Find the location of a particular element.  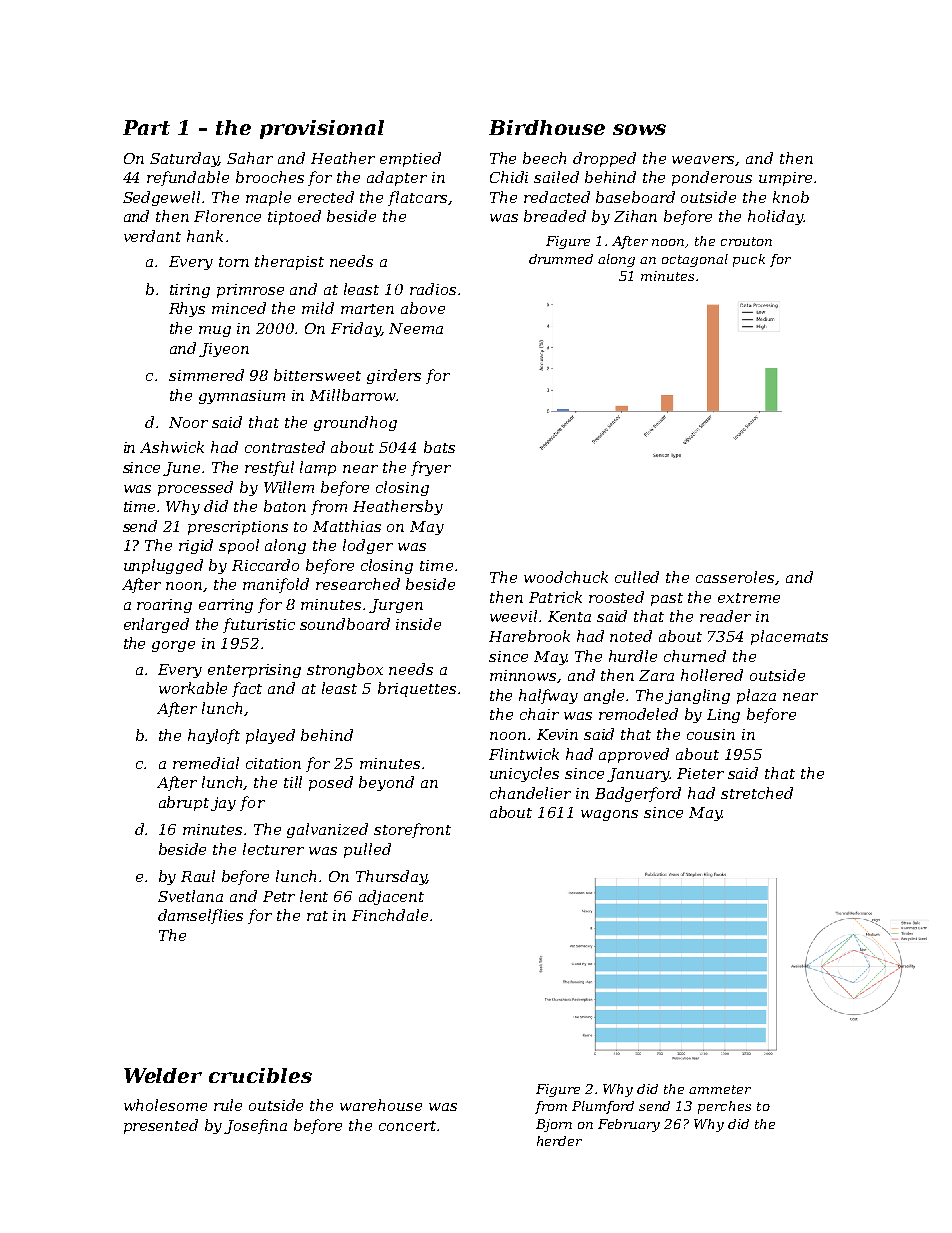

Finchdale is located at coordinates (390, 915).
